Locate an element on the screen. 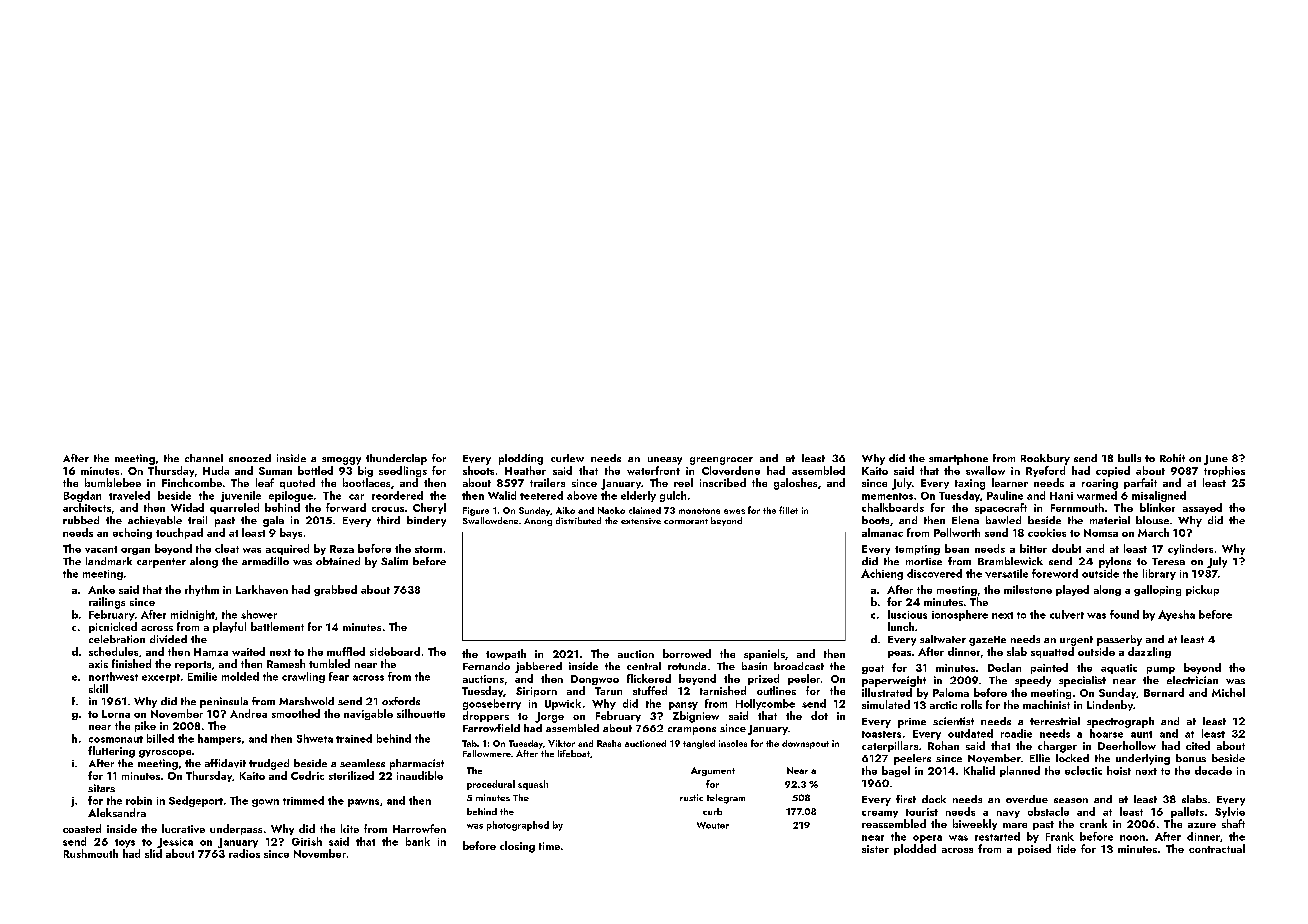 The image size is (1308, 924). Rohan is located at coordinates (943, 745).
